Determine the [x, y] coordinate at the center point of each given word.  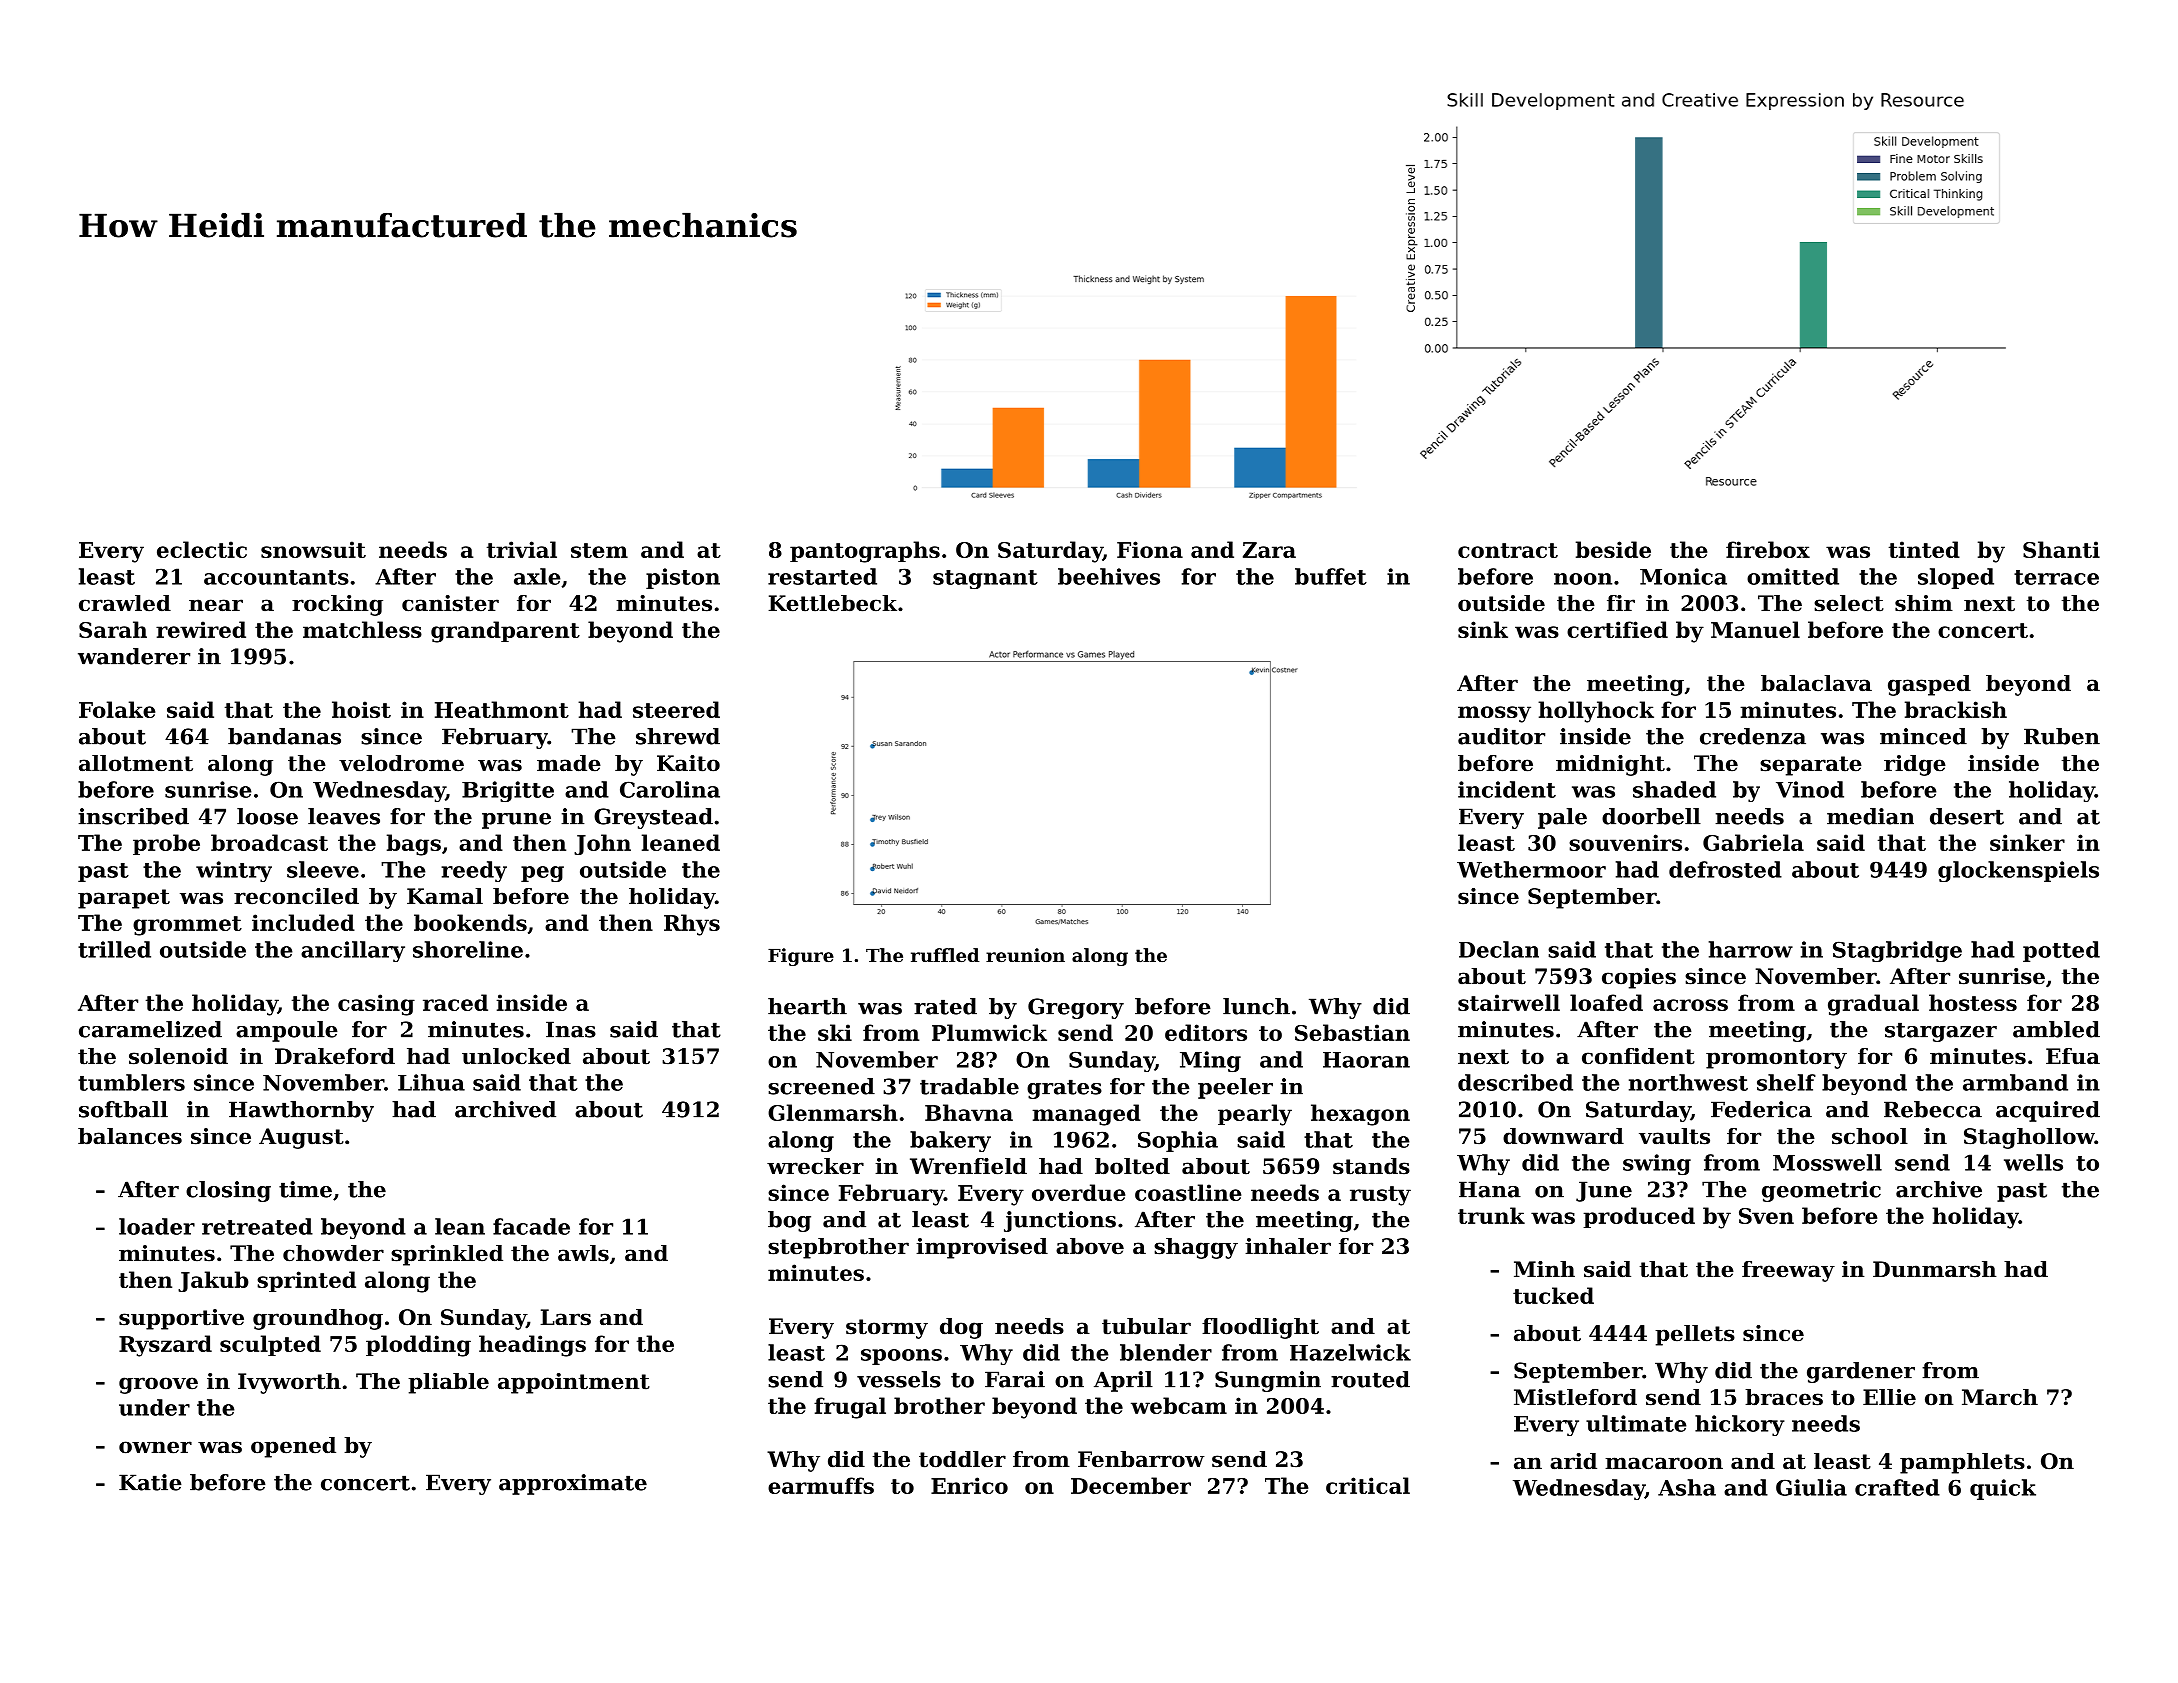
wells [2033, 1162]
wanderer [134, 656]
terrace [2056, 577]
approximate [573, 1484]
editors [1206, 1032]
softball [123, 1109]
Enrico [969, 1485]
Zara [1269, 550]
